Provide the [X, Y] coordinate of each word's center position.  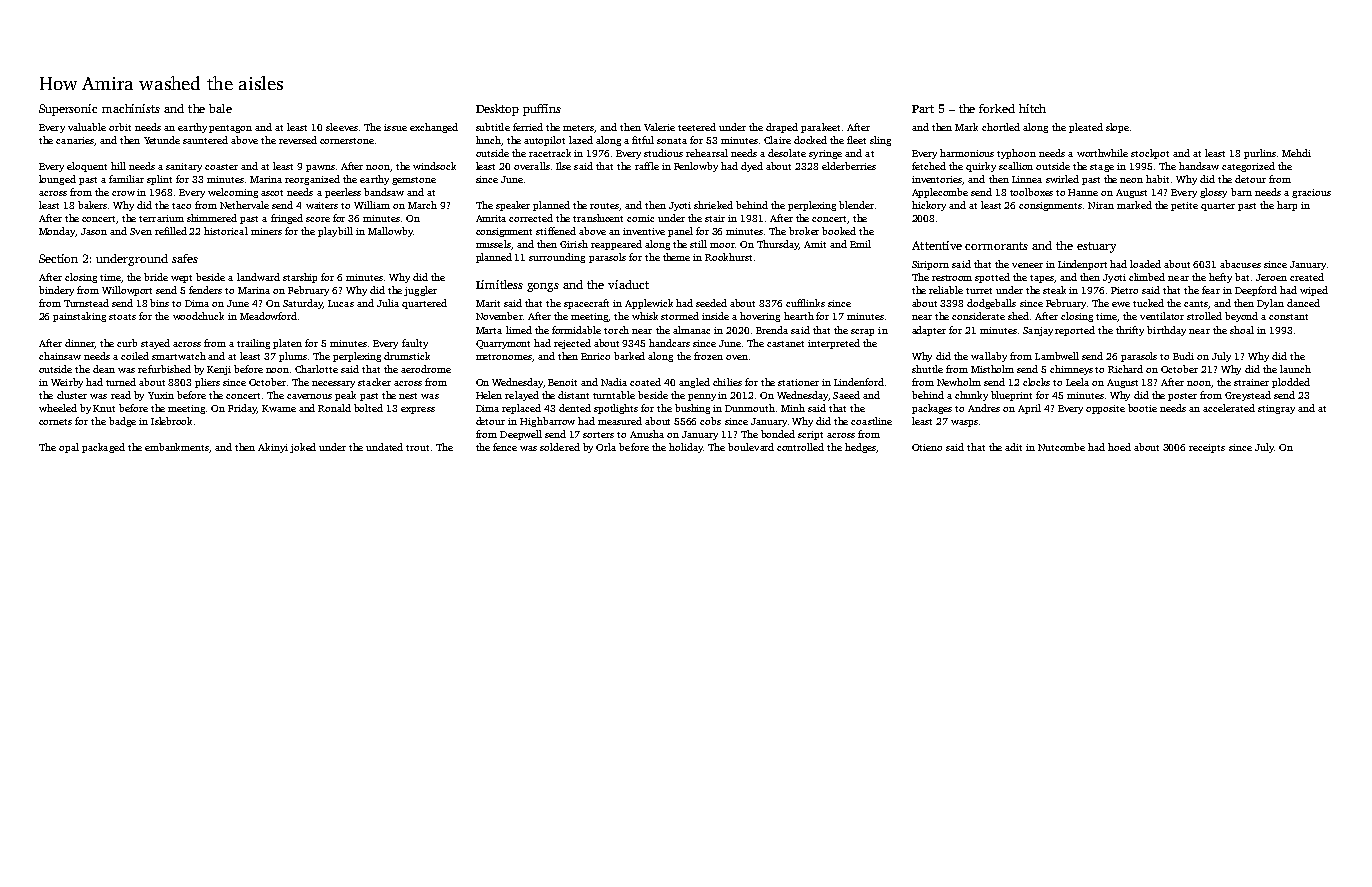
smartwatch [179, 356]
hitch [1032, 108]
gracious [1311, 193]
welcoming [233, 193]
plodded [1291, 383]
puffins [542, 110]
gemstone [414, 181]
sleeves [342, 127]
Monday [57, 232]
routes [604, 206]
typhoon [1016, 154]
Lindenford [859, 382]
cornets [55, 422]
